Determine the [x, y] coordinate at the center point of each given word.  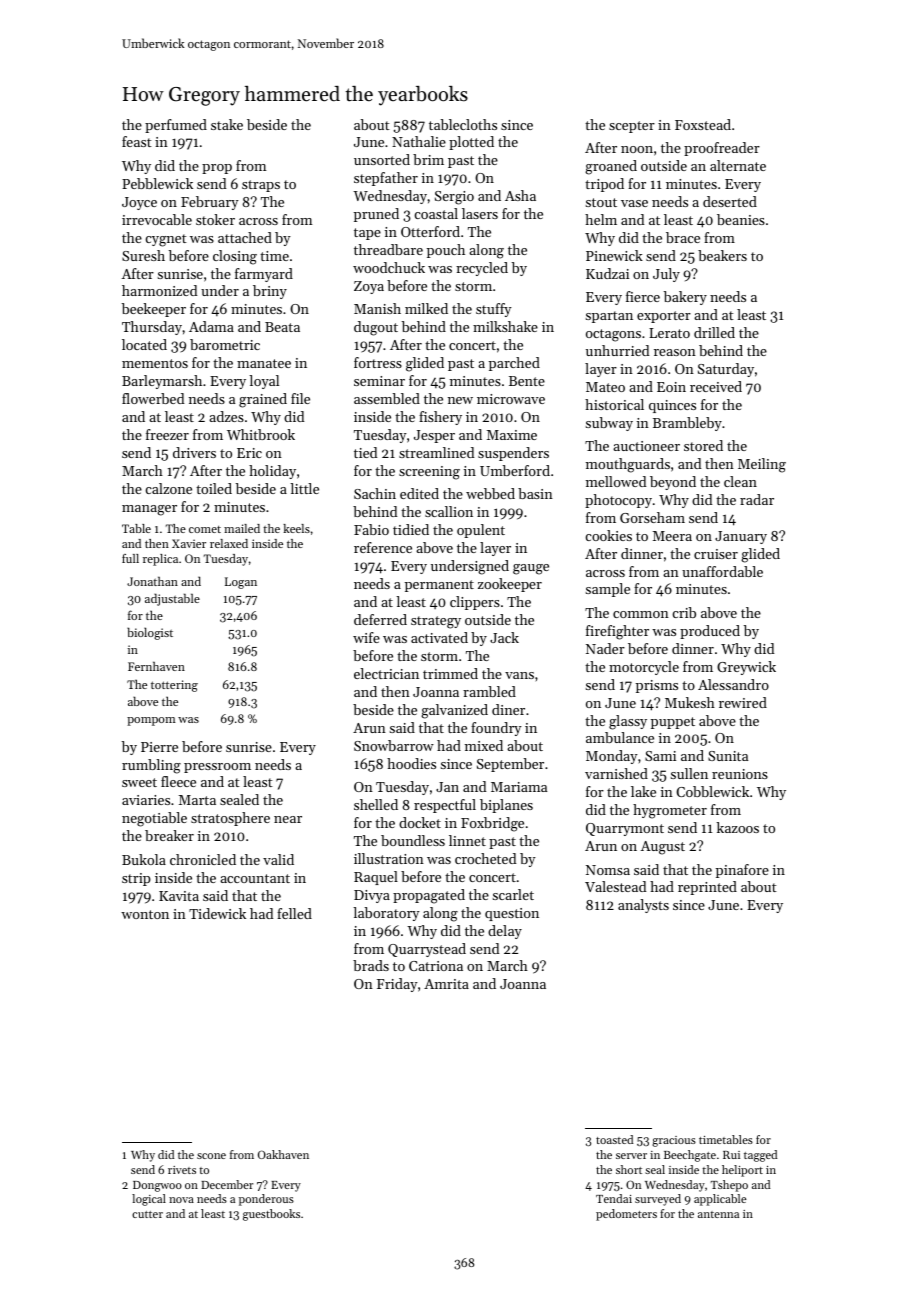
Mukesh [690, 702]
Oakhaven [283, 1154]
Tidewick [217, 913]
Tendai [614, 1198]
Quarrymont [625, 829]
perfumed [176, 126]
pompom [151, 721]
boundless [413, 840]
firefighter [617, 632]
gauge [531, 569]
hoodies [411, 763]
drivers [194, 452]
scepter [632, 127]
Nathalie [419, 141]
